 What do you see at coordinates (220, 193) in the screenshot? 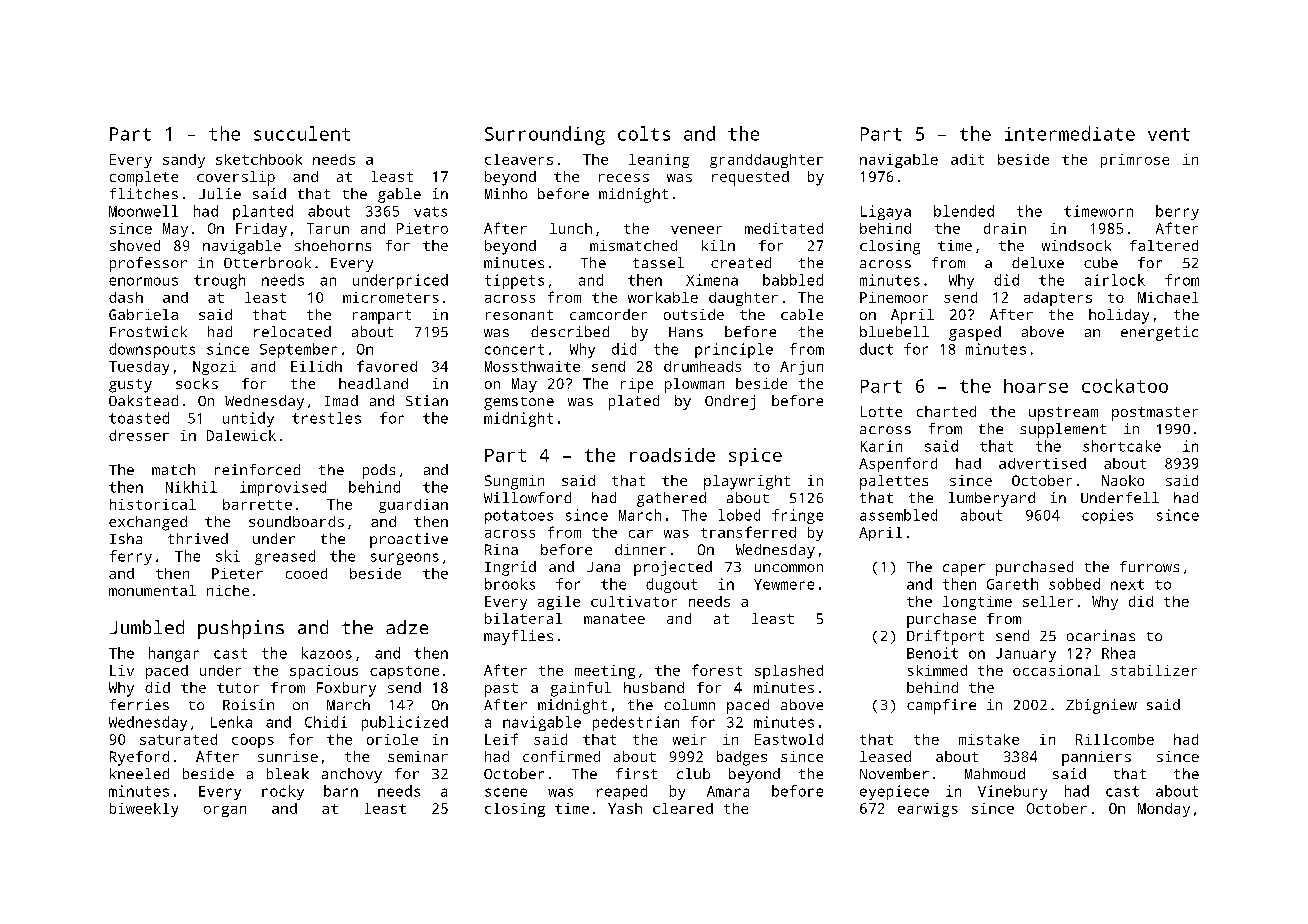
I see `Julie` at bounding box center [220, 193].
